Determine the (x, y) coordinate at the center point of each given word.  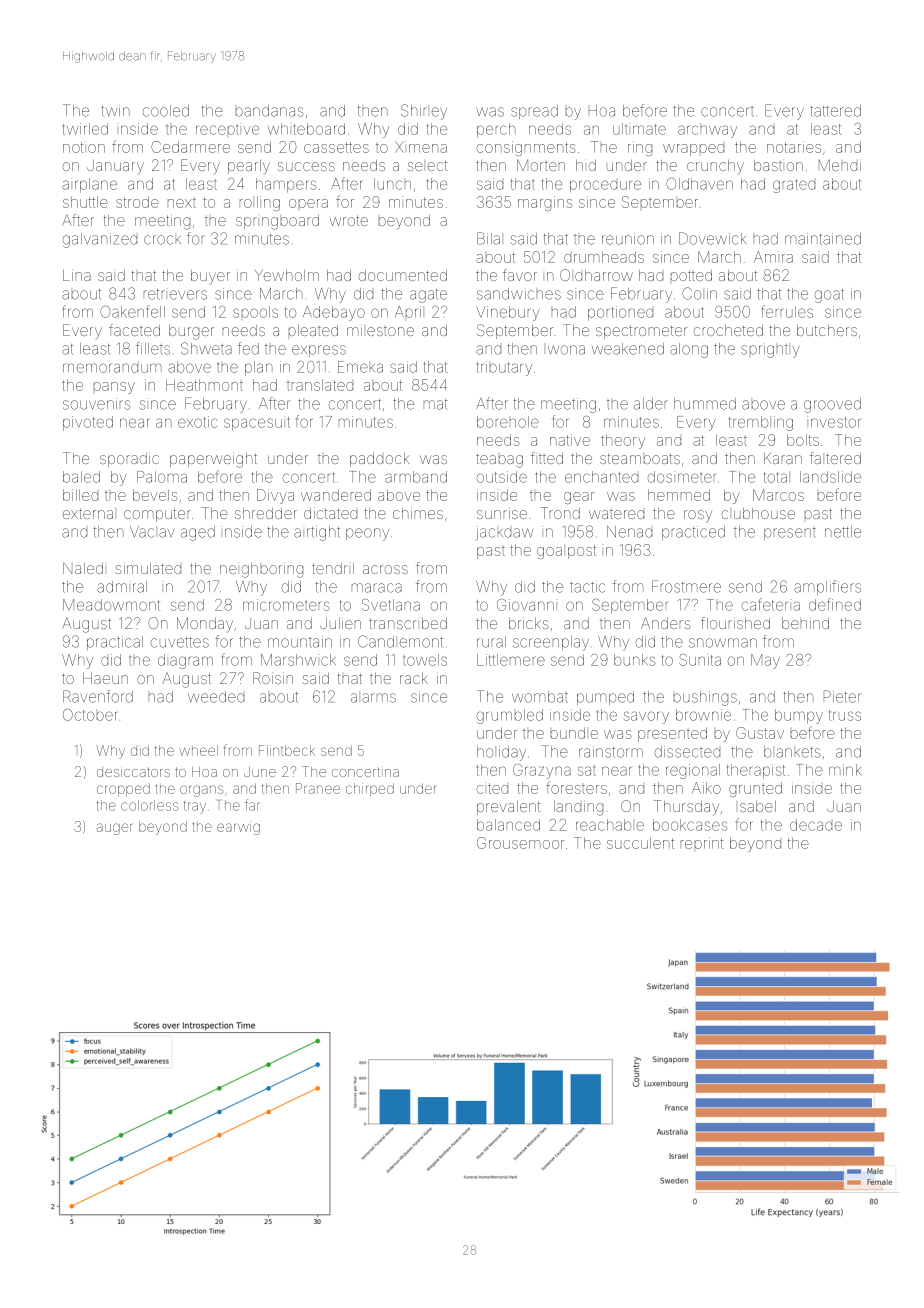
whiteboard (306, 129)
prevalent (509, 808)
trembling (761, 423)
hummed (705, 404)
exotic (197, 422)
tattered (835, 111)
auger (114, 829)
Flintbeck (287, 750)
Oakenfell (132, 311)
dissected (687, 752)
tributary (504, 368)
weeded (216, 697)
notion (84, 147)
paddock (380, 460)
